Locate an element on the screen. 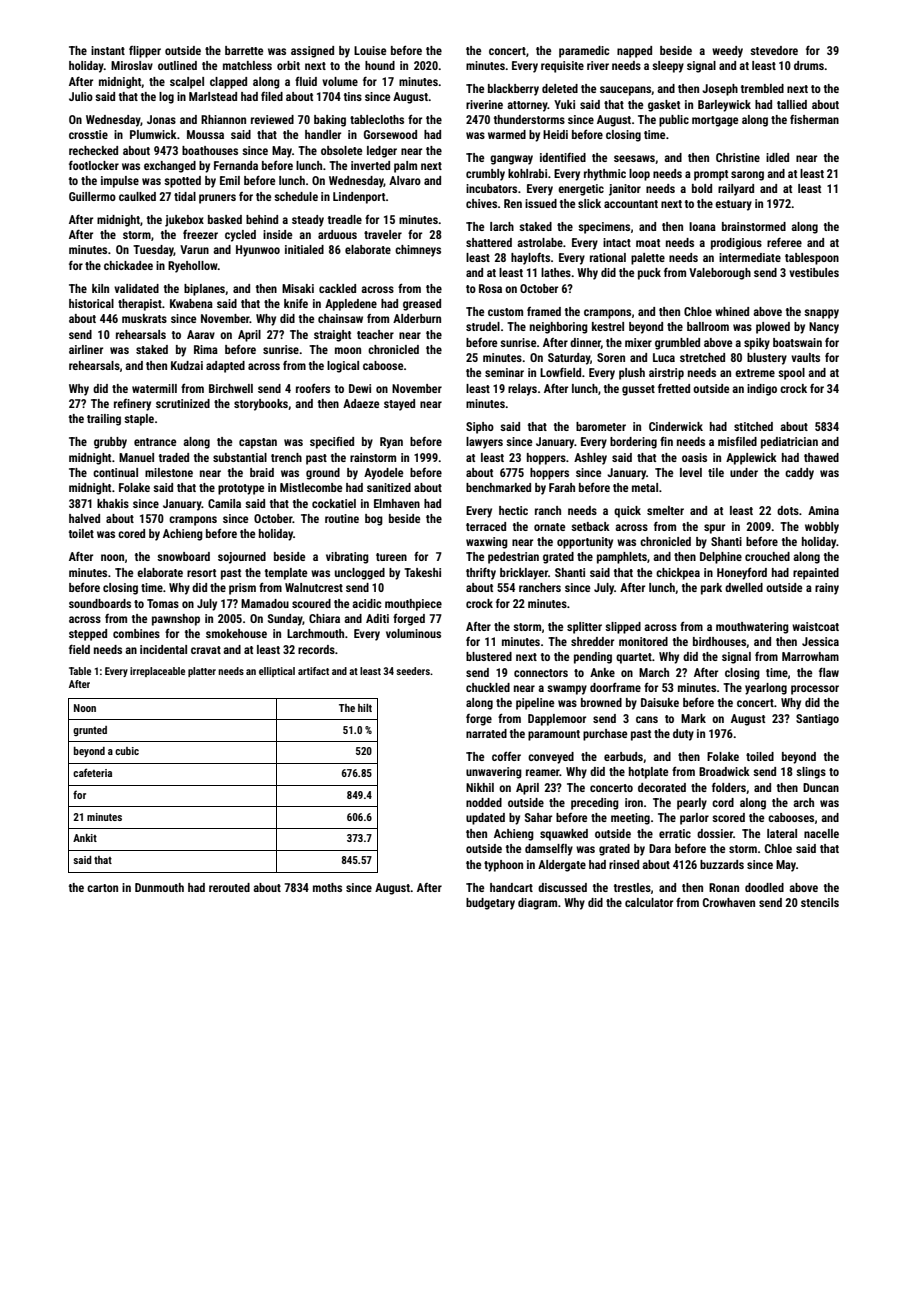 Image resolution: width=908 pixels, height=1316 pixels. Camila is located at coordinates (224, 503).
